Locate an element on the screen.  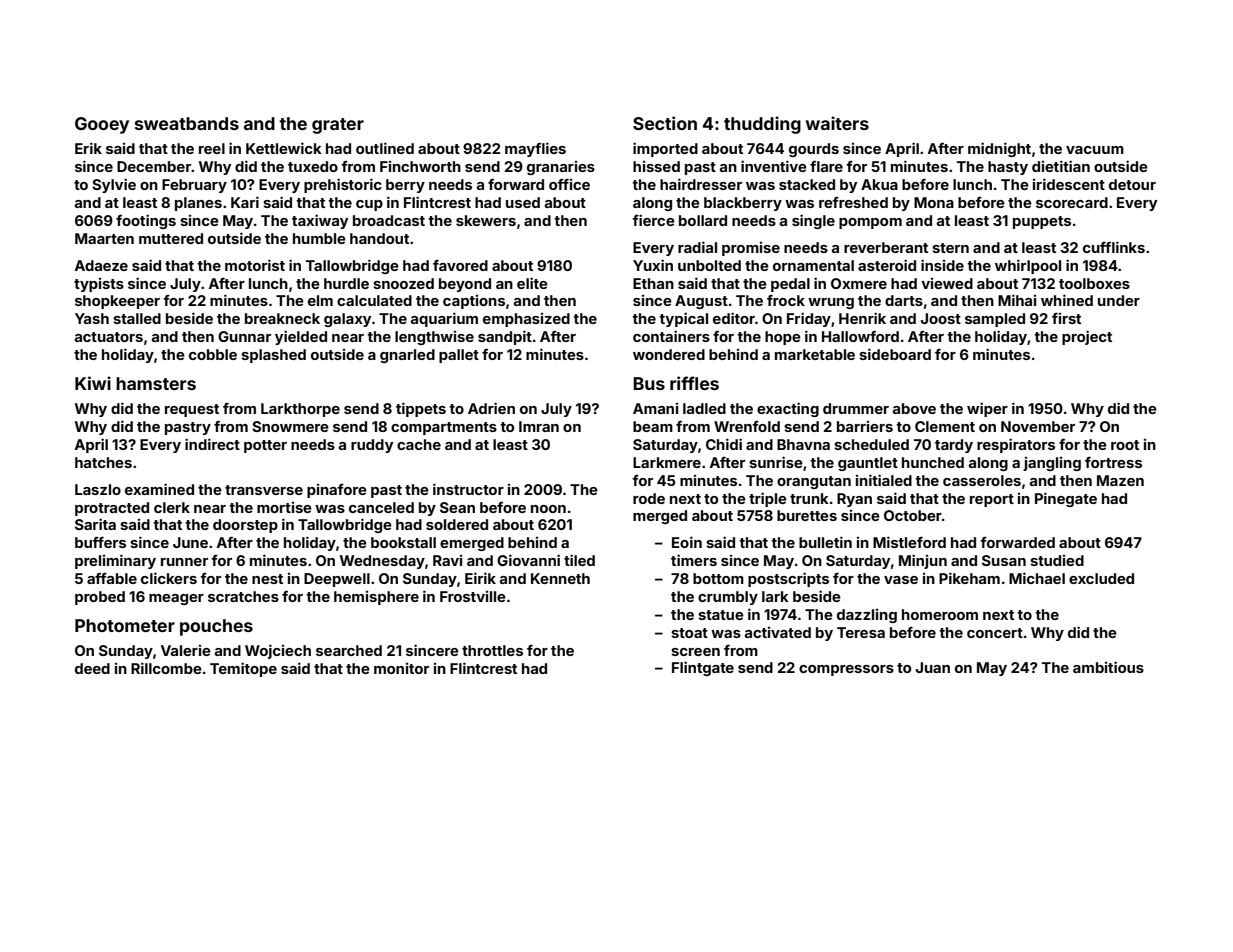
Kiwi is located at coordinates (93, 383).
